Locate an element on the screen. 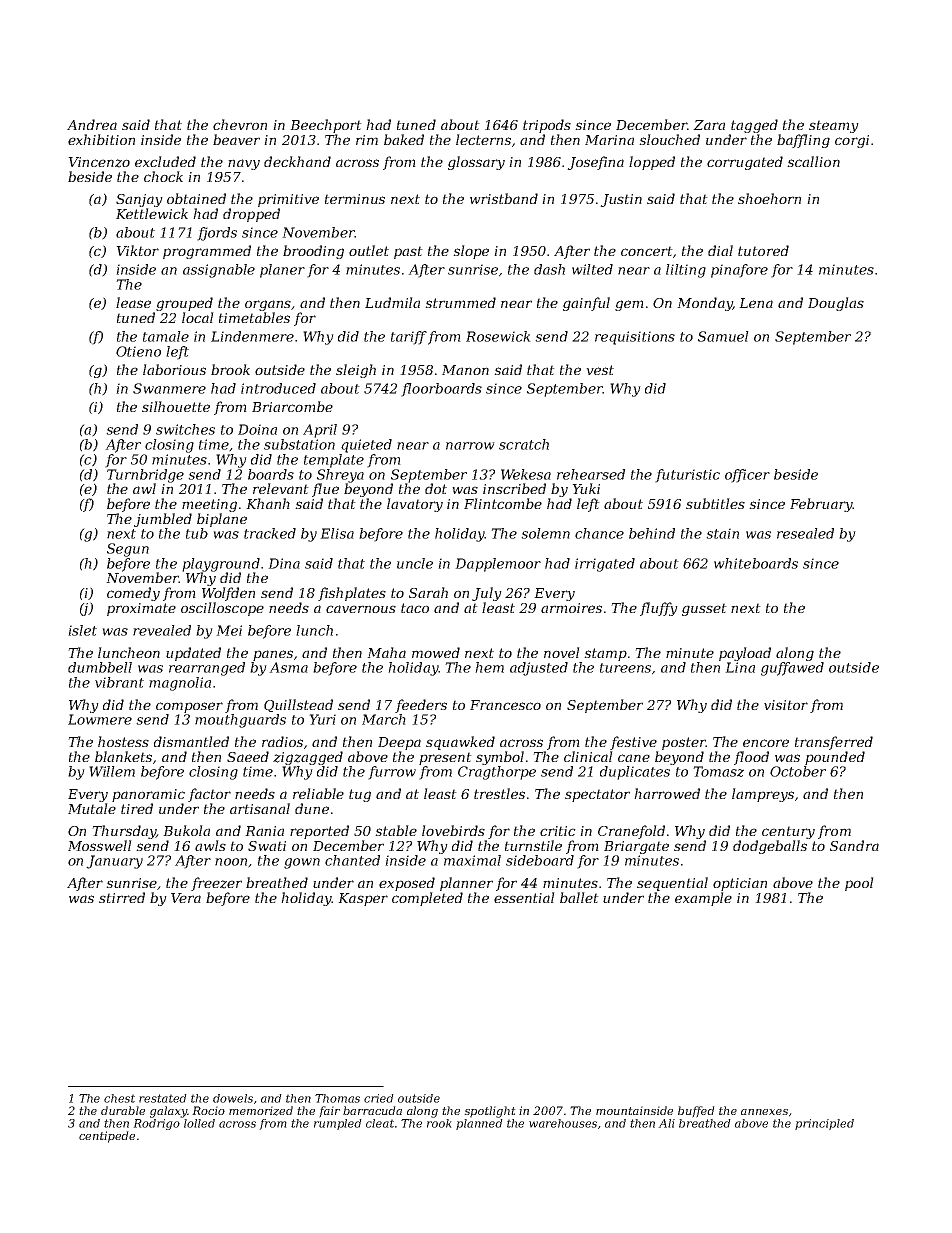  centipede is located at coordinates (107, 1137).
